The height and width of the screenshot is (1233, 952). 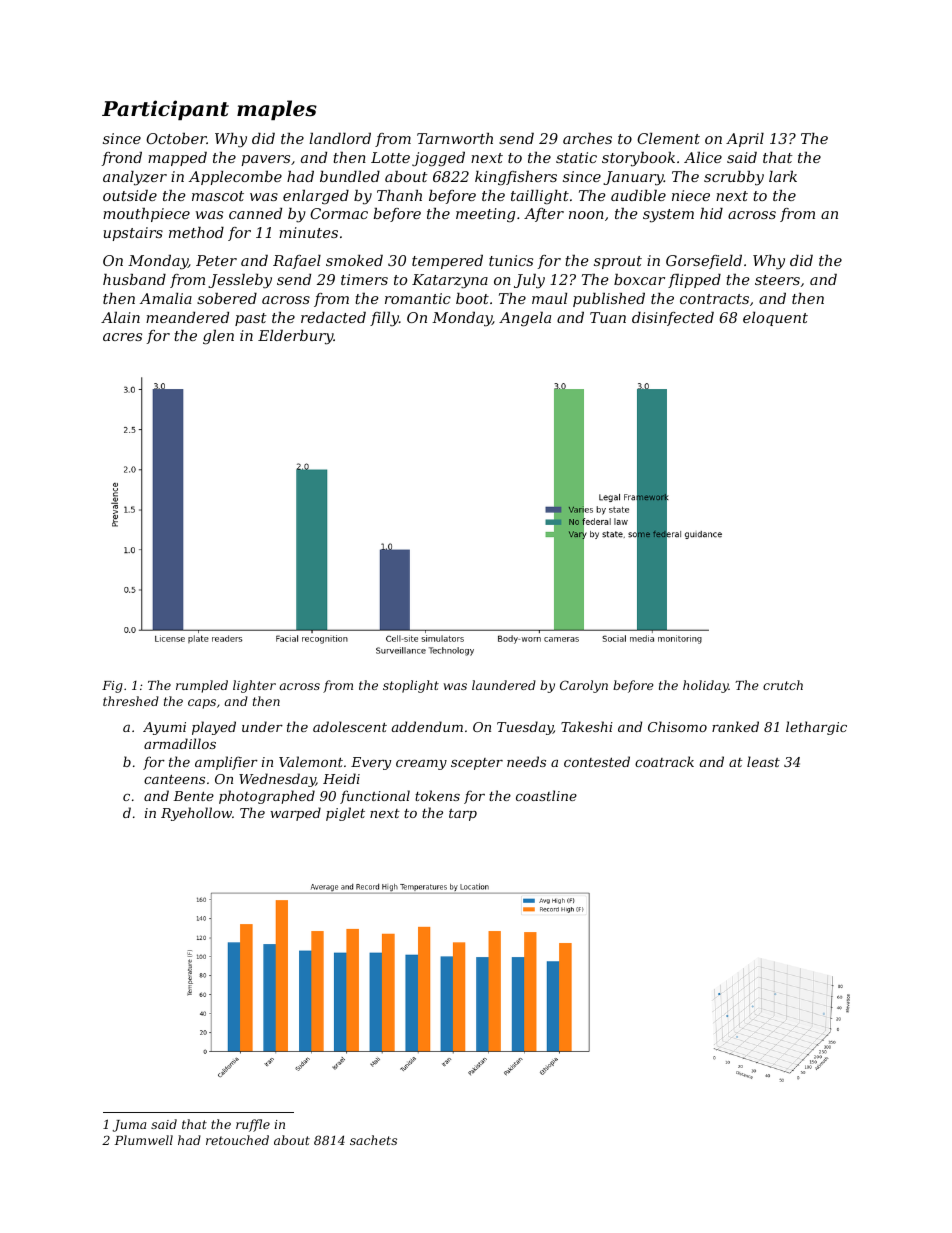 I want to click on Participant, so click(x=165, y=110).
